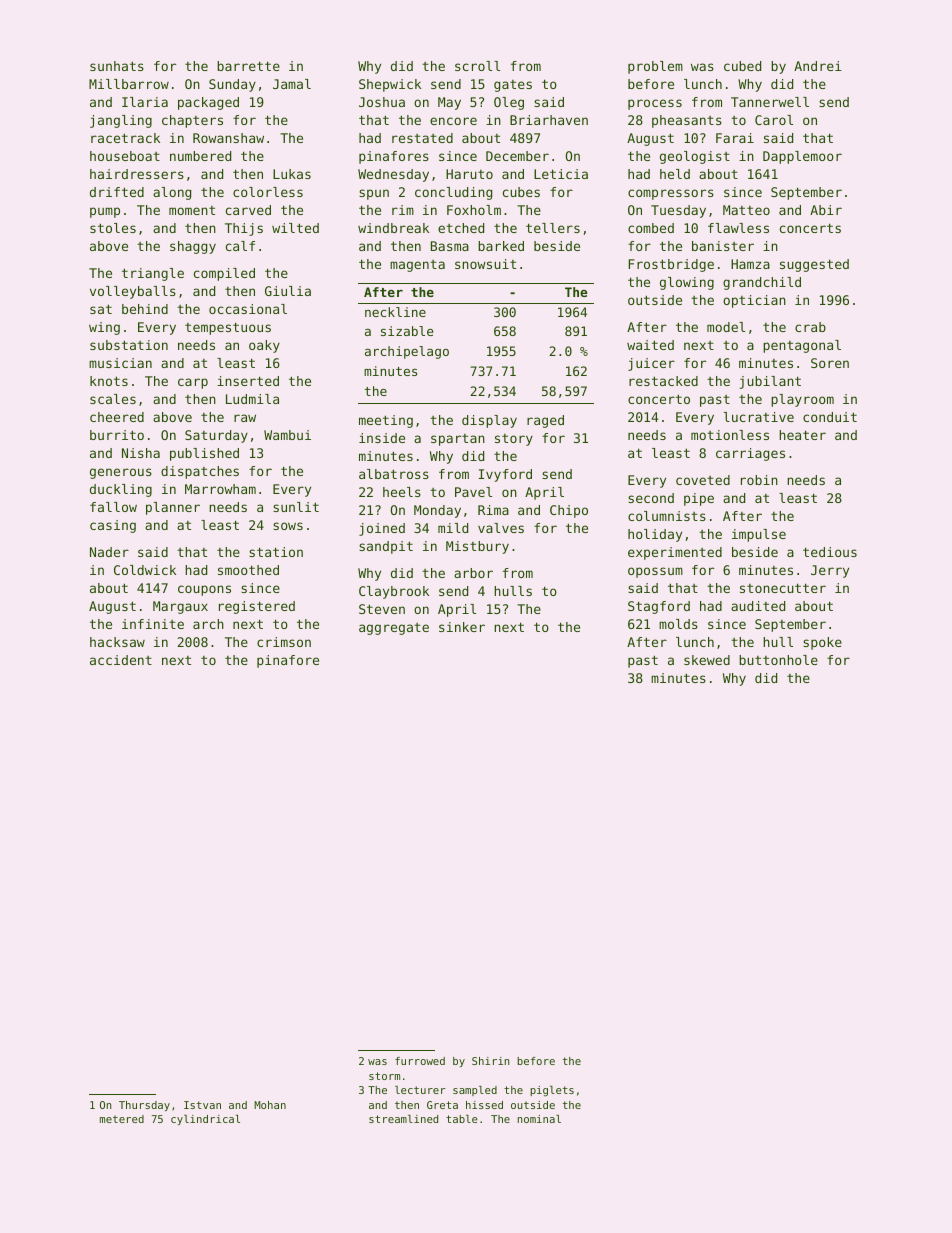  I want to click on nominal, so click(539, 1119).
